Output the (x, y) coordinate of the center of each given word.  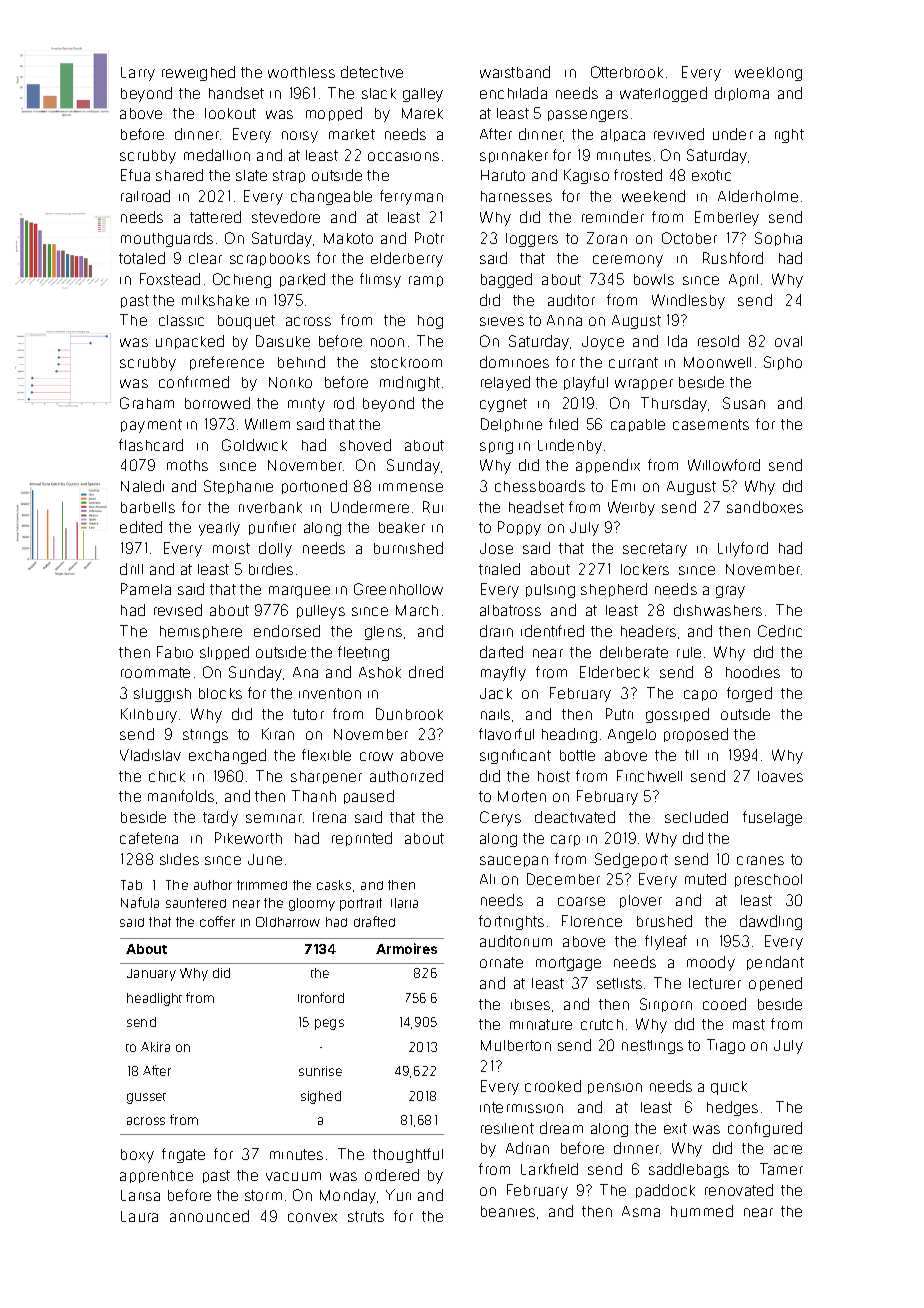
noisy (300, 137)
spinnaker (514, 156)
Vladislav (150, 755)
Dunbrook (409, 714)
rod (344, 403)
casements (711, 424)
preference (227, 363)
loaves (780, 776)
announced (209, 1216)
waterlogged (663, 94)
